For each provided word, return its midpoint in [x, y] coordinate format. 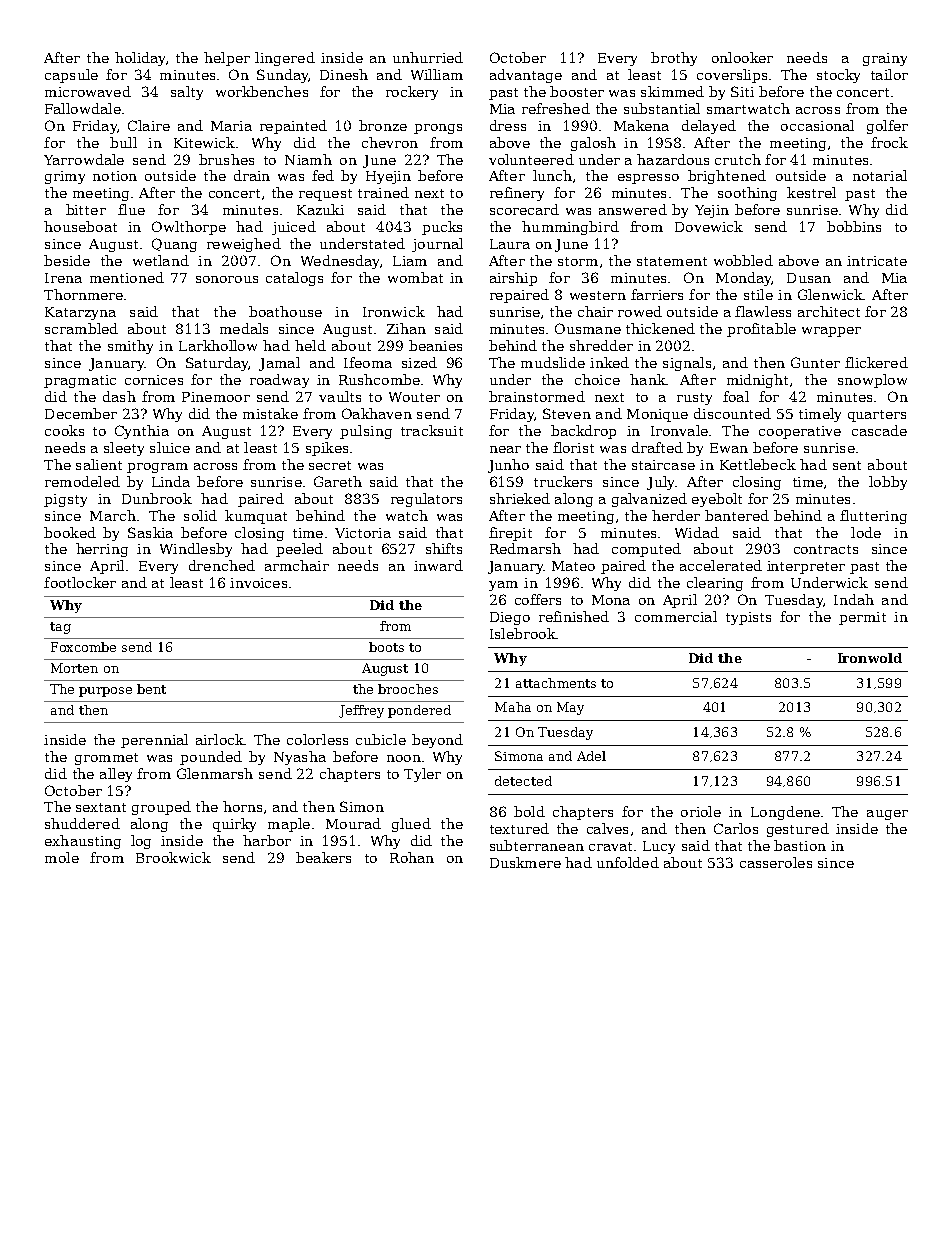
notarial [880, 175]
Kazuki [320, 209]
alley [116, 775]
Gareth [338, 481]
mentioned [127, 277]
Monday [744, 279]
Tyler [422, 775]
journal [437, 245]
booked [70, 532]
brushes [226, 159]
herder [676, 515]
